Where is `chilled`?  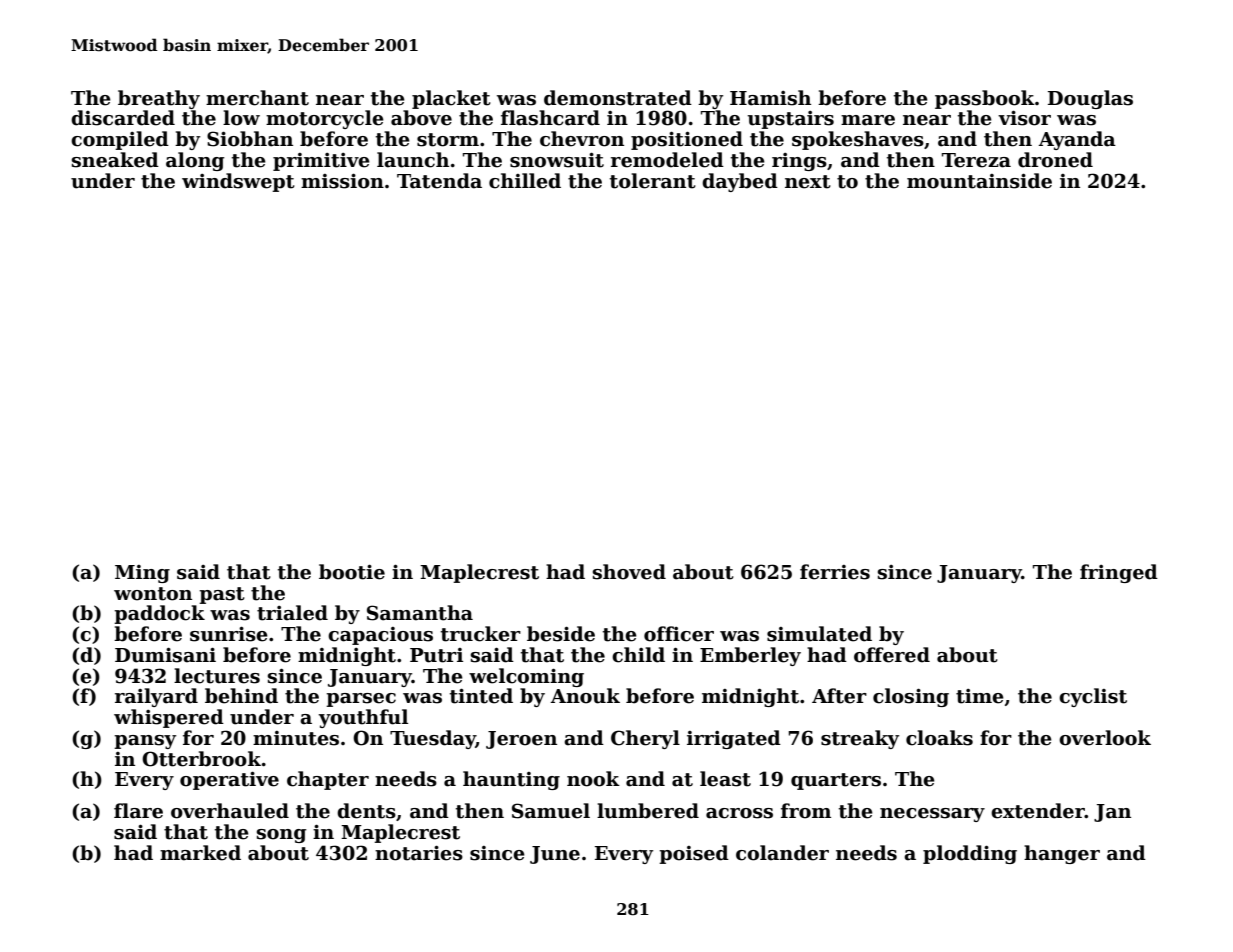 chilled is located at coordinates (525, 181).
